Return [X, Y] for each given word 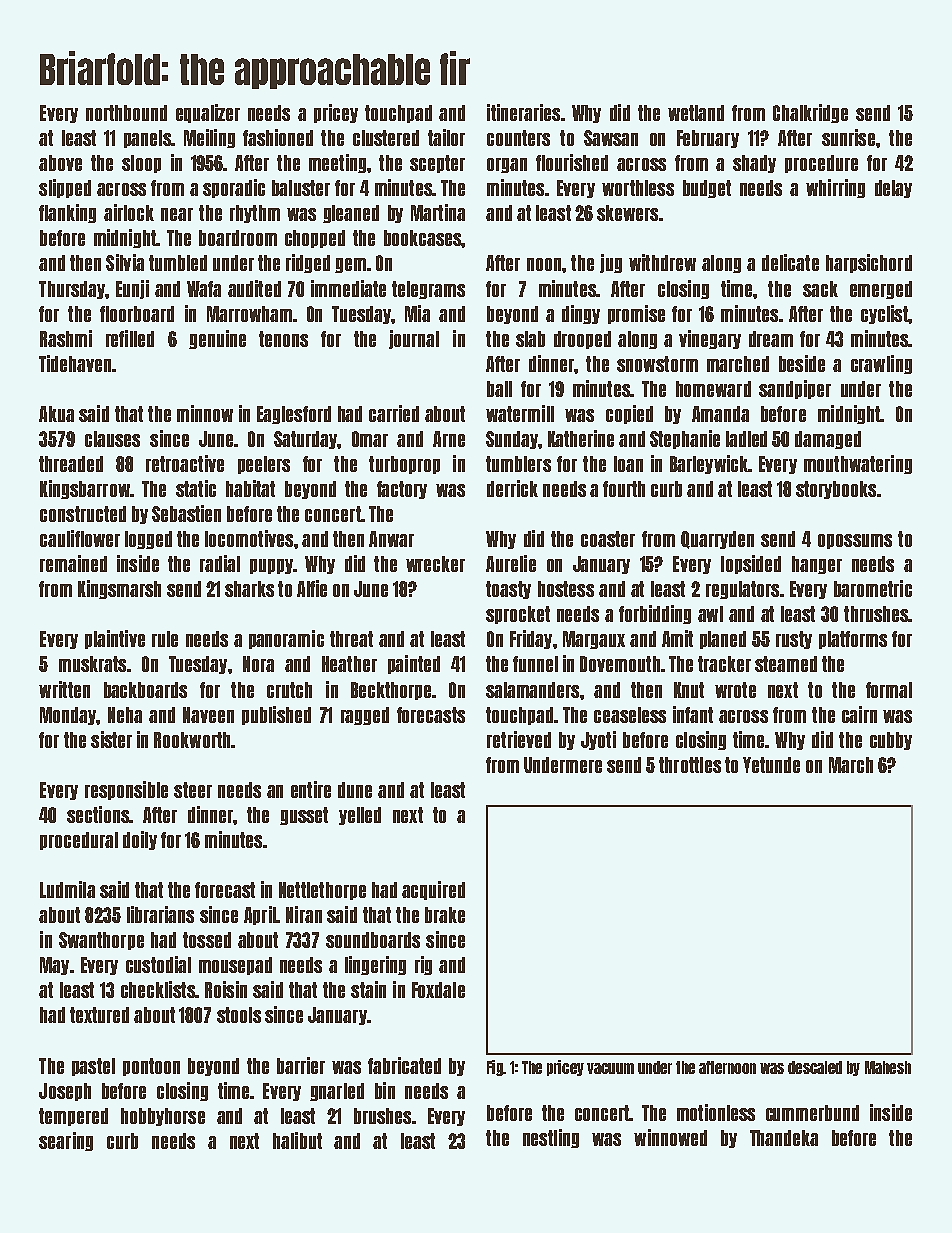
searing [66, 1141]
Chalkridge [810, 113]
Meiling [209, 138]
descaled [815, 1067]
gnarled [337, 1092]
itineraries [523, 112]
